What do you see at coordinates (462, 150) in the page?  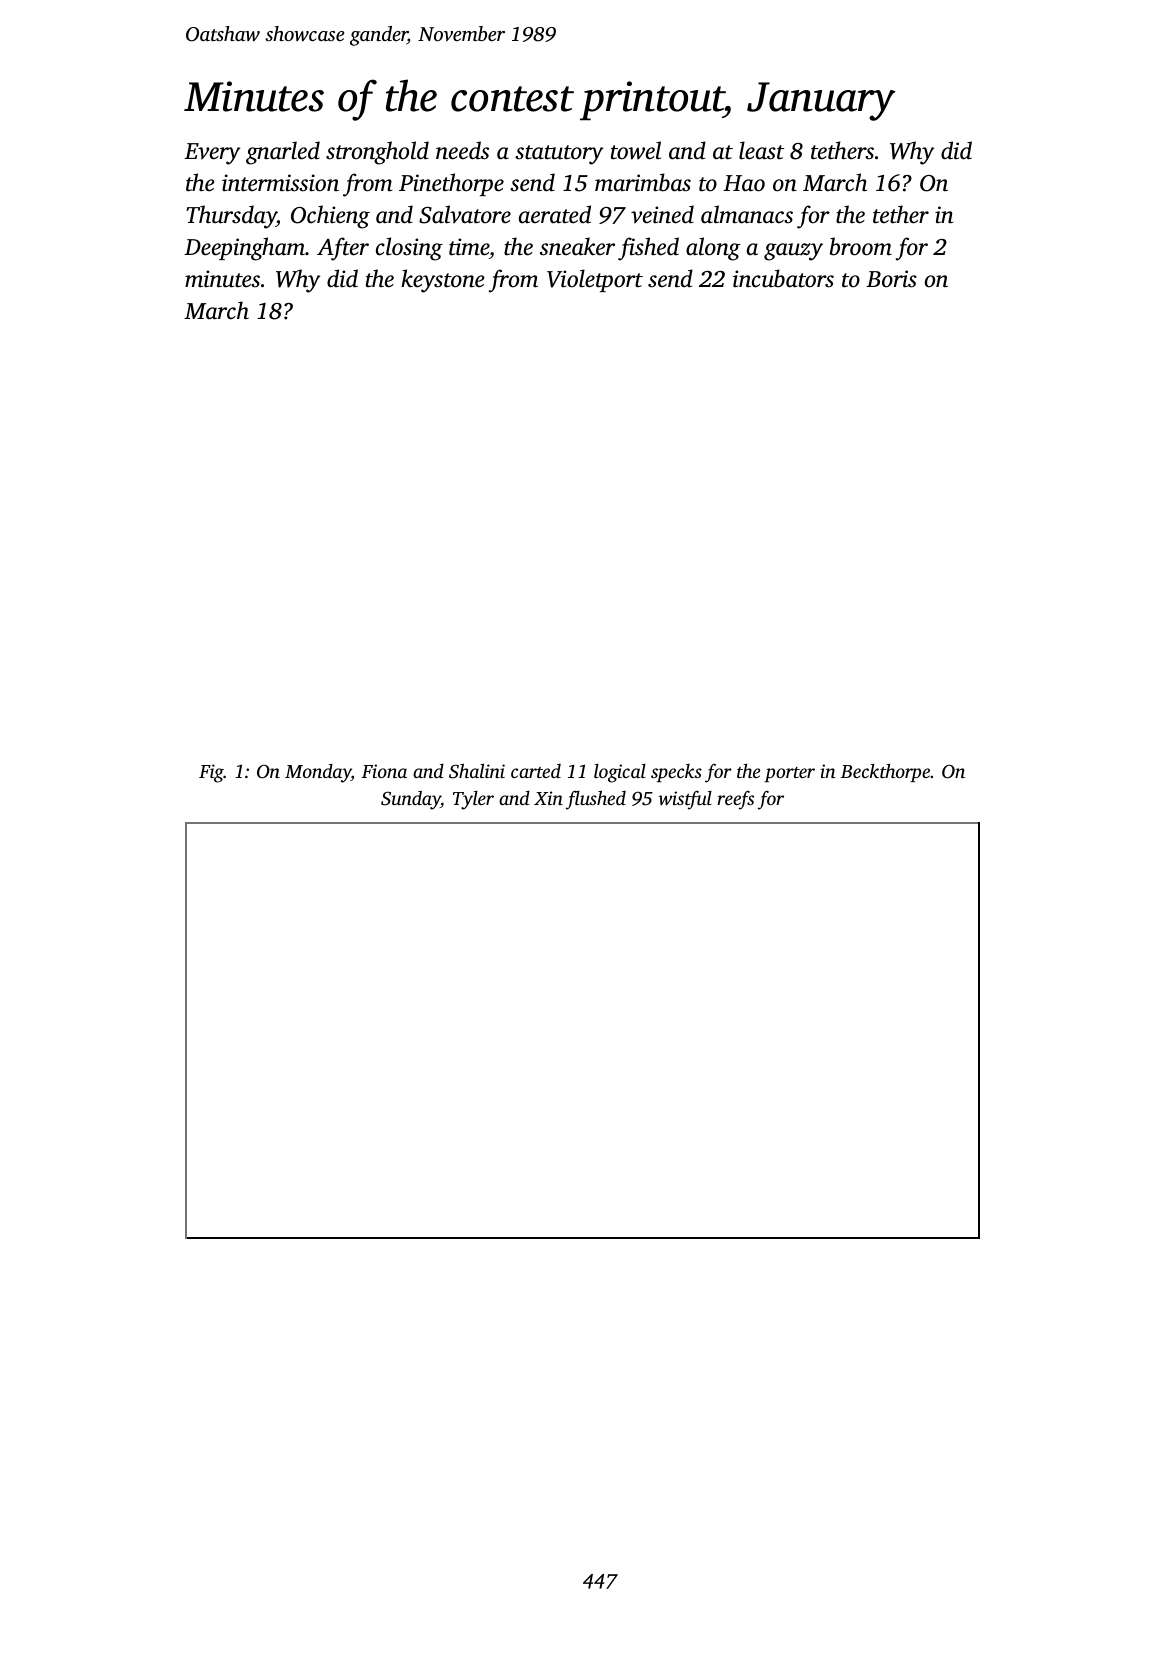 I see `needs` at bounding box center [462, 150].
